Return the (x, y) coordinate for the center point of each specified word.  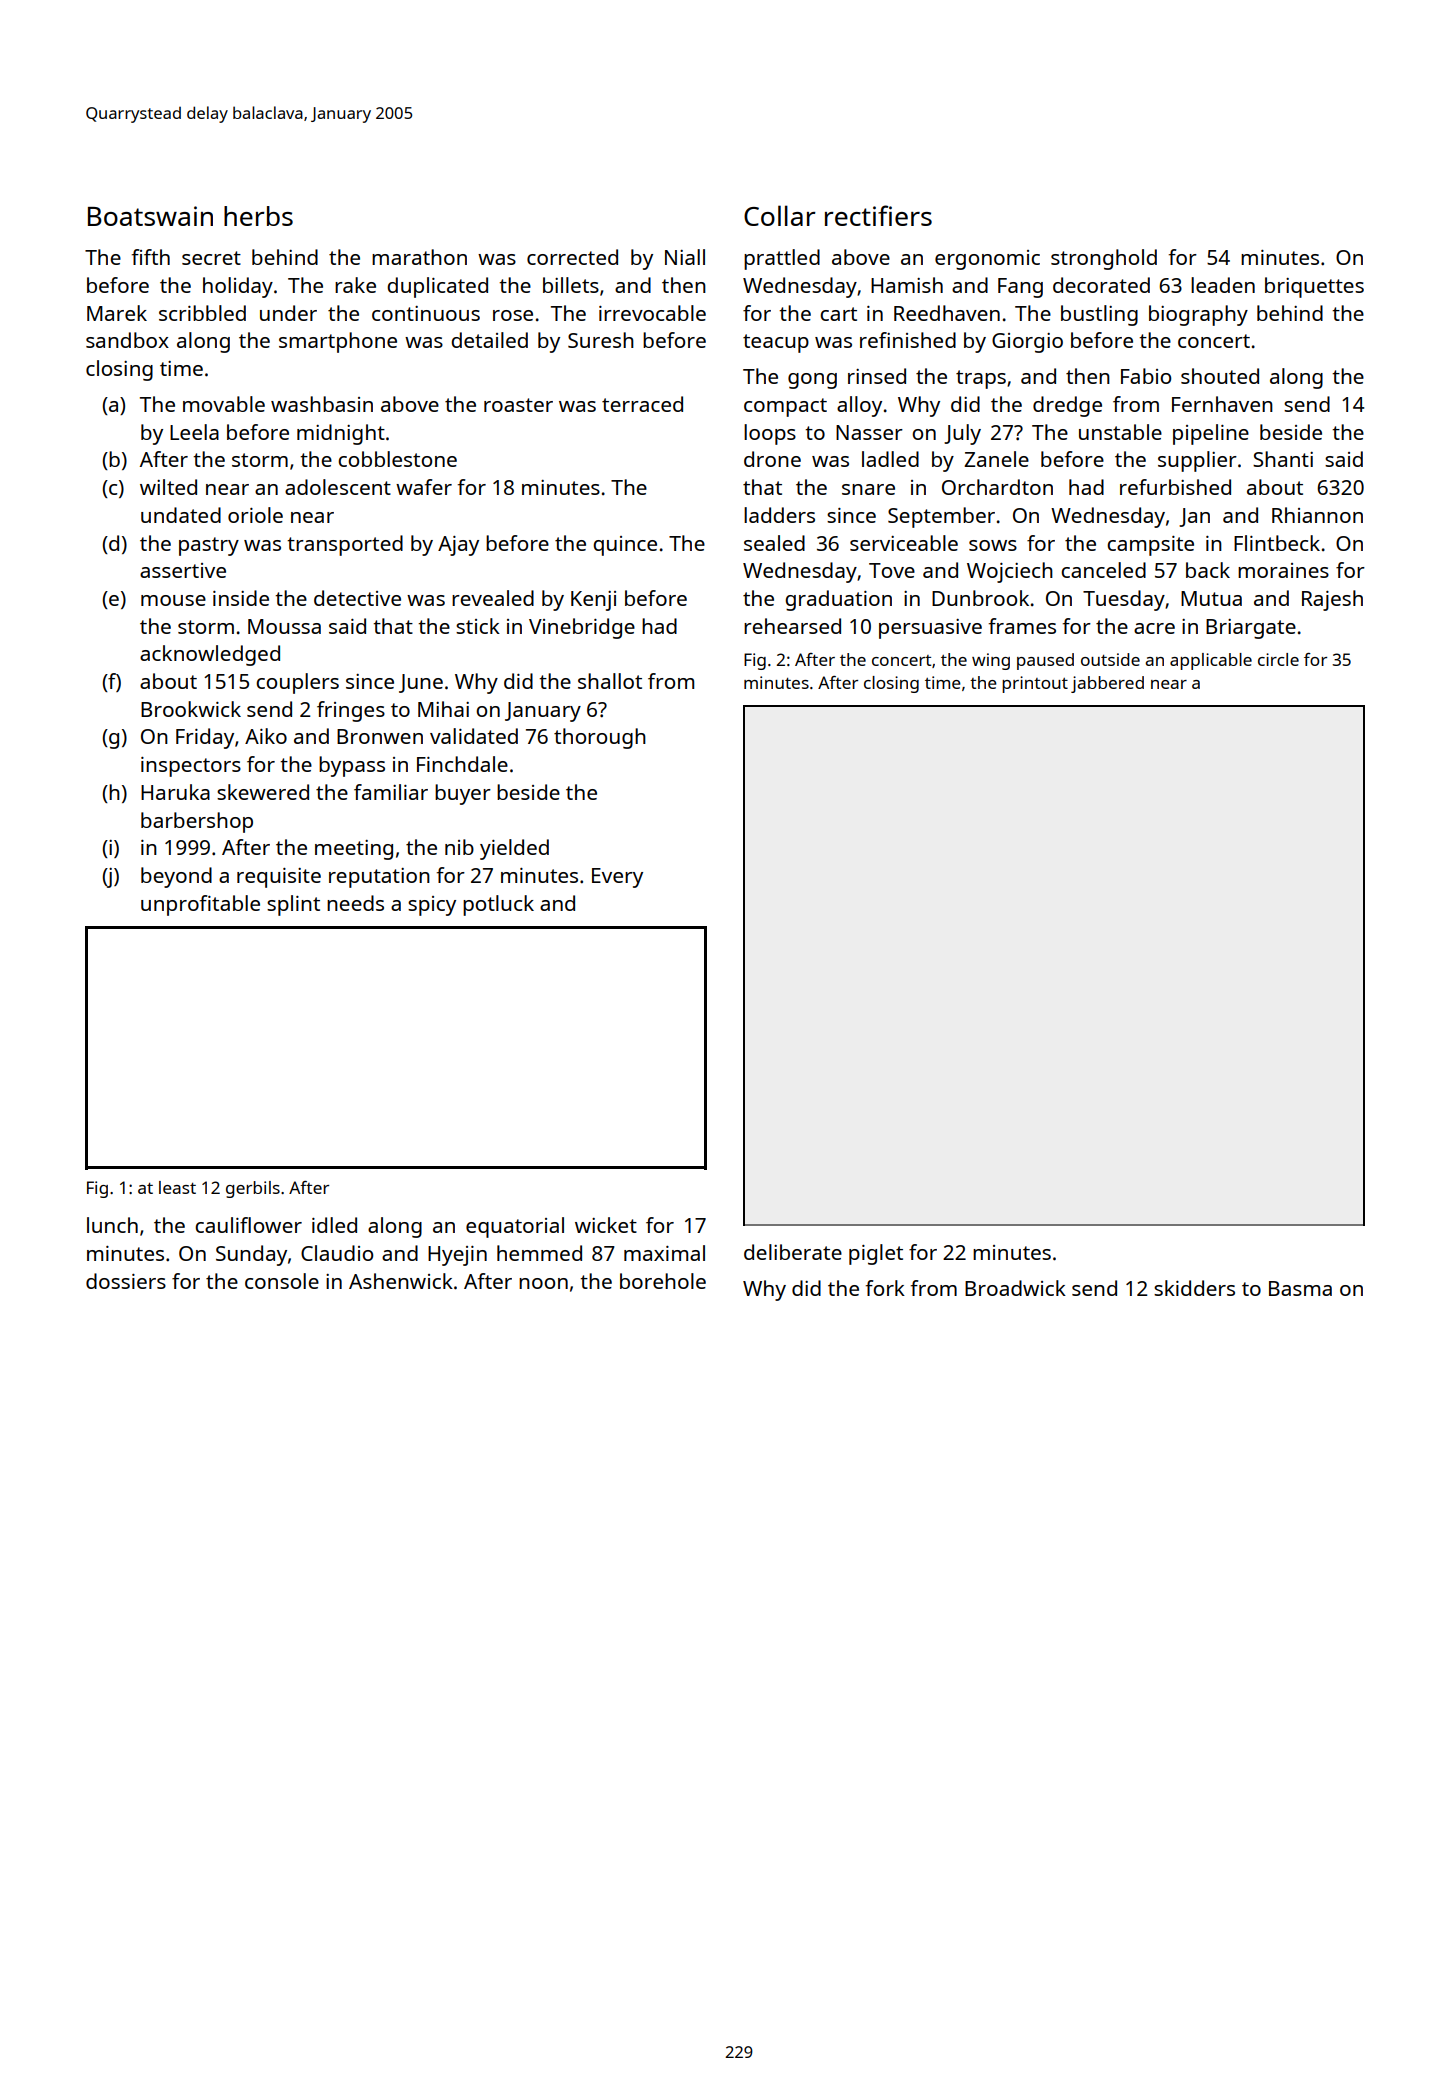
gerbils (253, 1189)
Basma (1300, 1288)
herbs (258, 216)
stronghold (1104, 259)
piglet (876, 1254)
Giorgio (1027, 343)
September (941, 517)
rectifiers (878, 215)
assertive (183, 570)
